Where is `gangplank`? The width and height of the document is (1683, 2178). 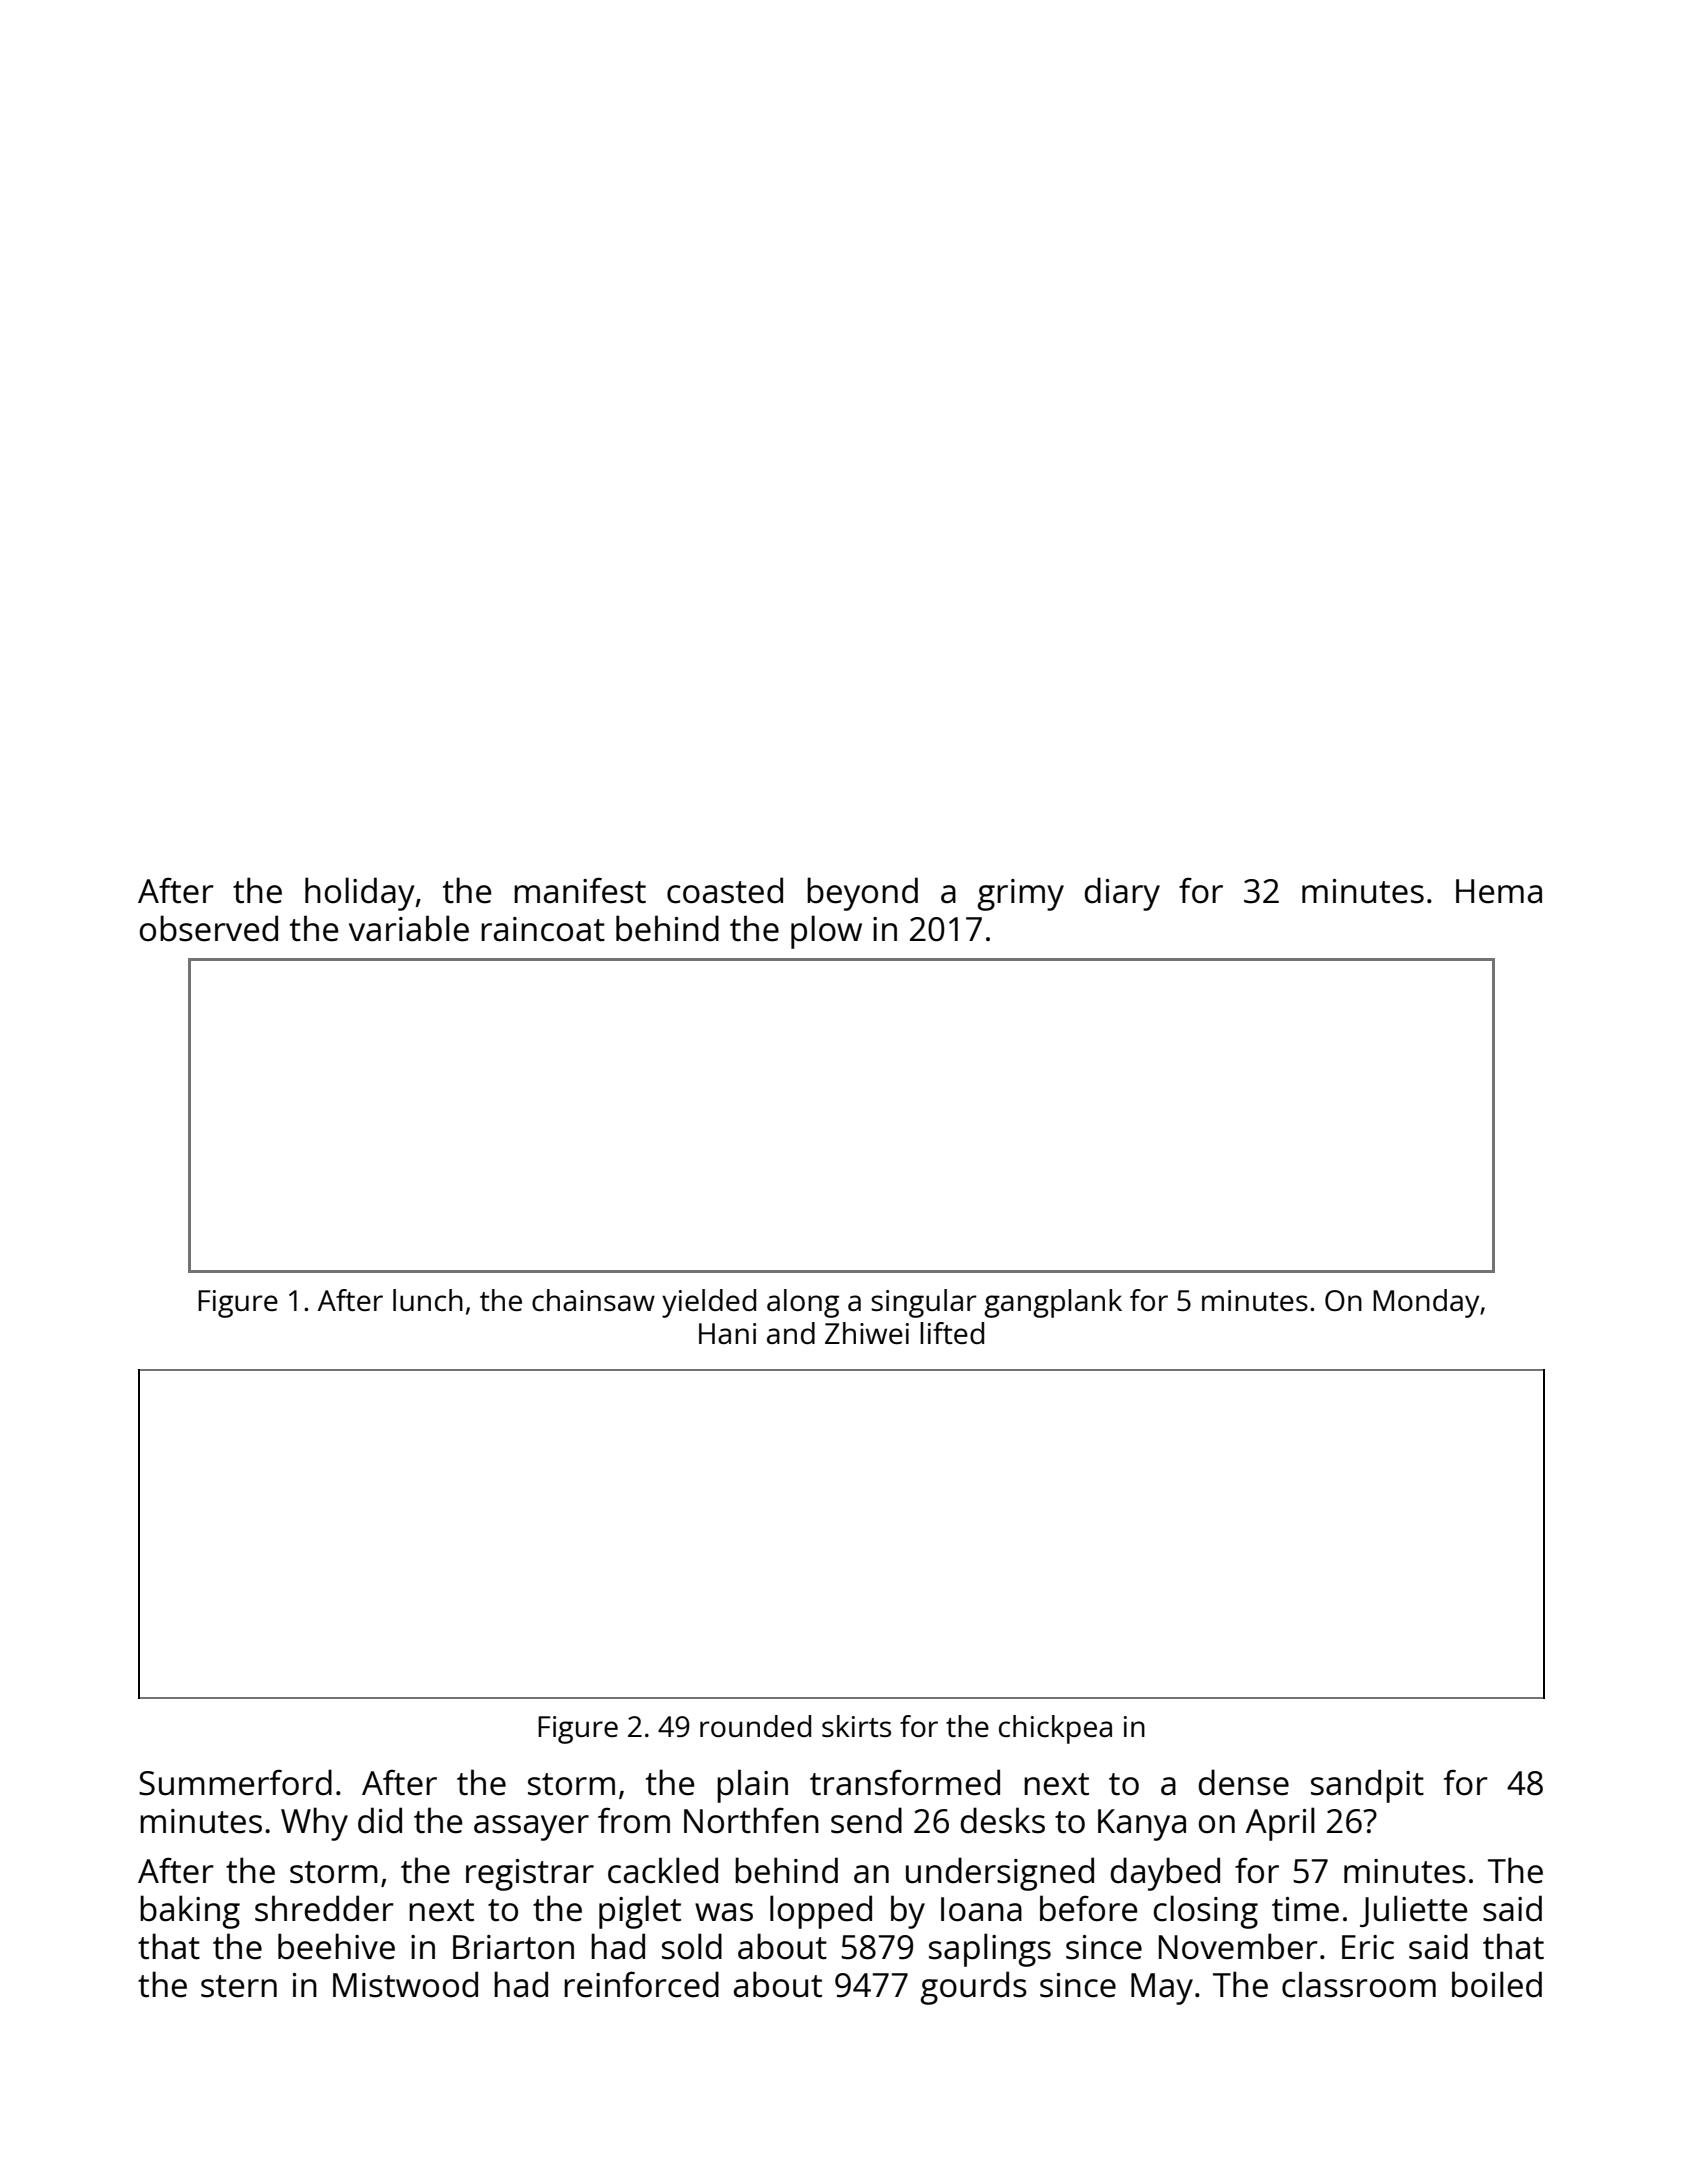 gangplank is located at coordinates (1053, 1303).
